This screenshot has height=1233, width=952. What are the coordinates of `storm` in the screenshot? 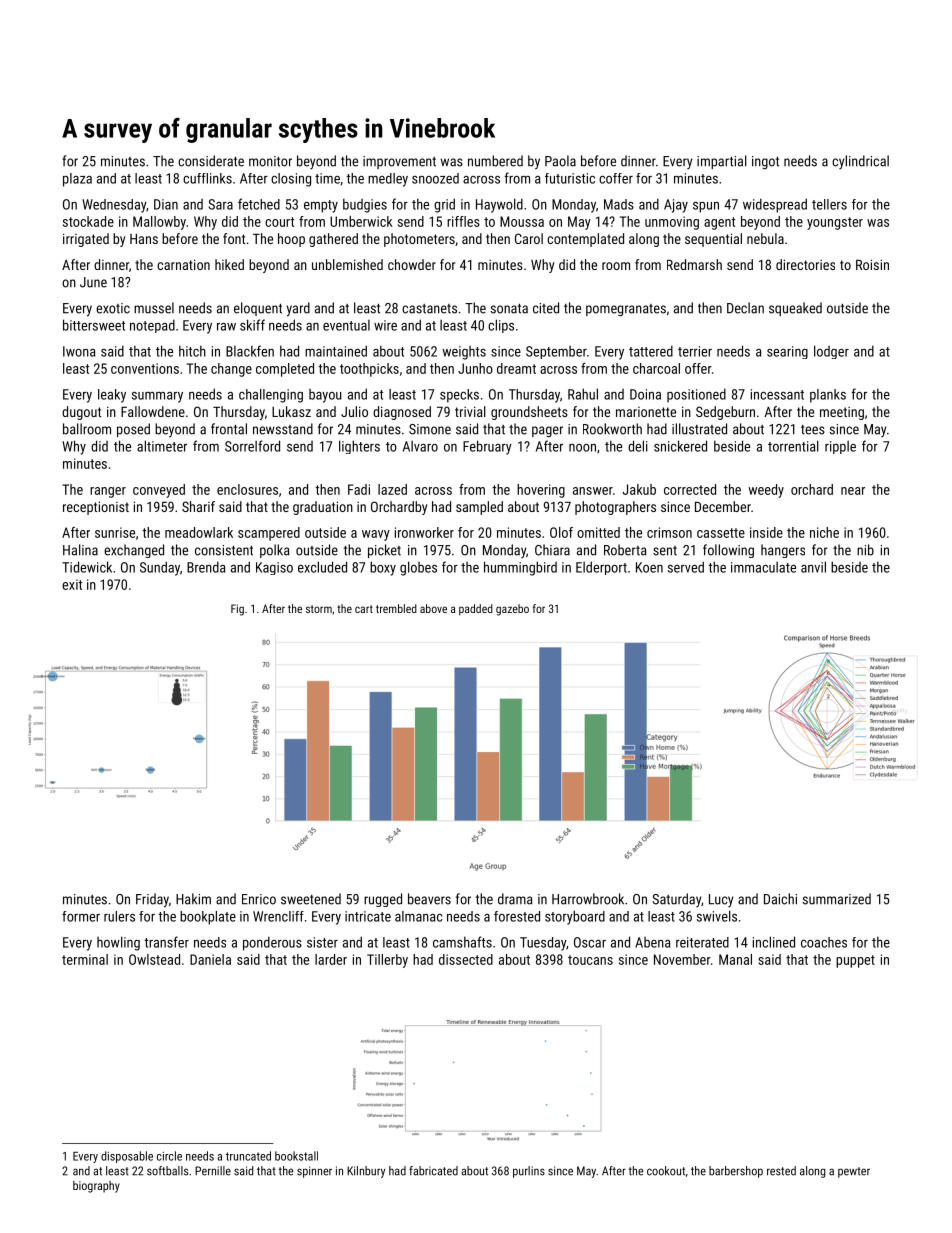 It's located at (319, 609).
